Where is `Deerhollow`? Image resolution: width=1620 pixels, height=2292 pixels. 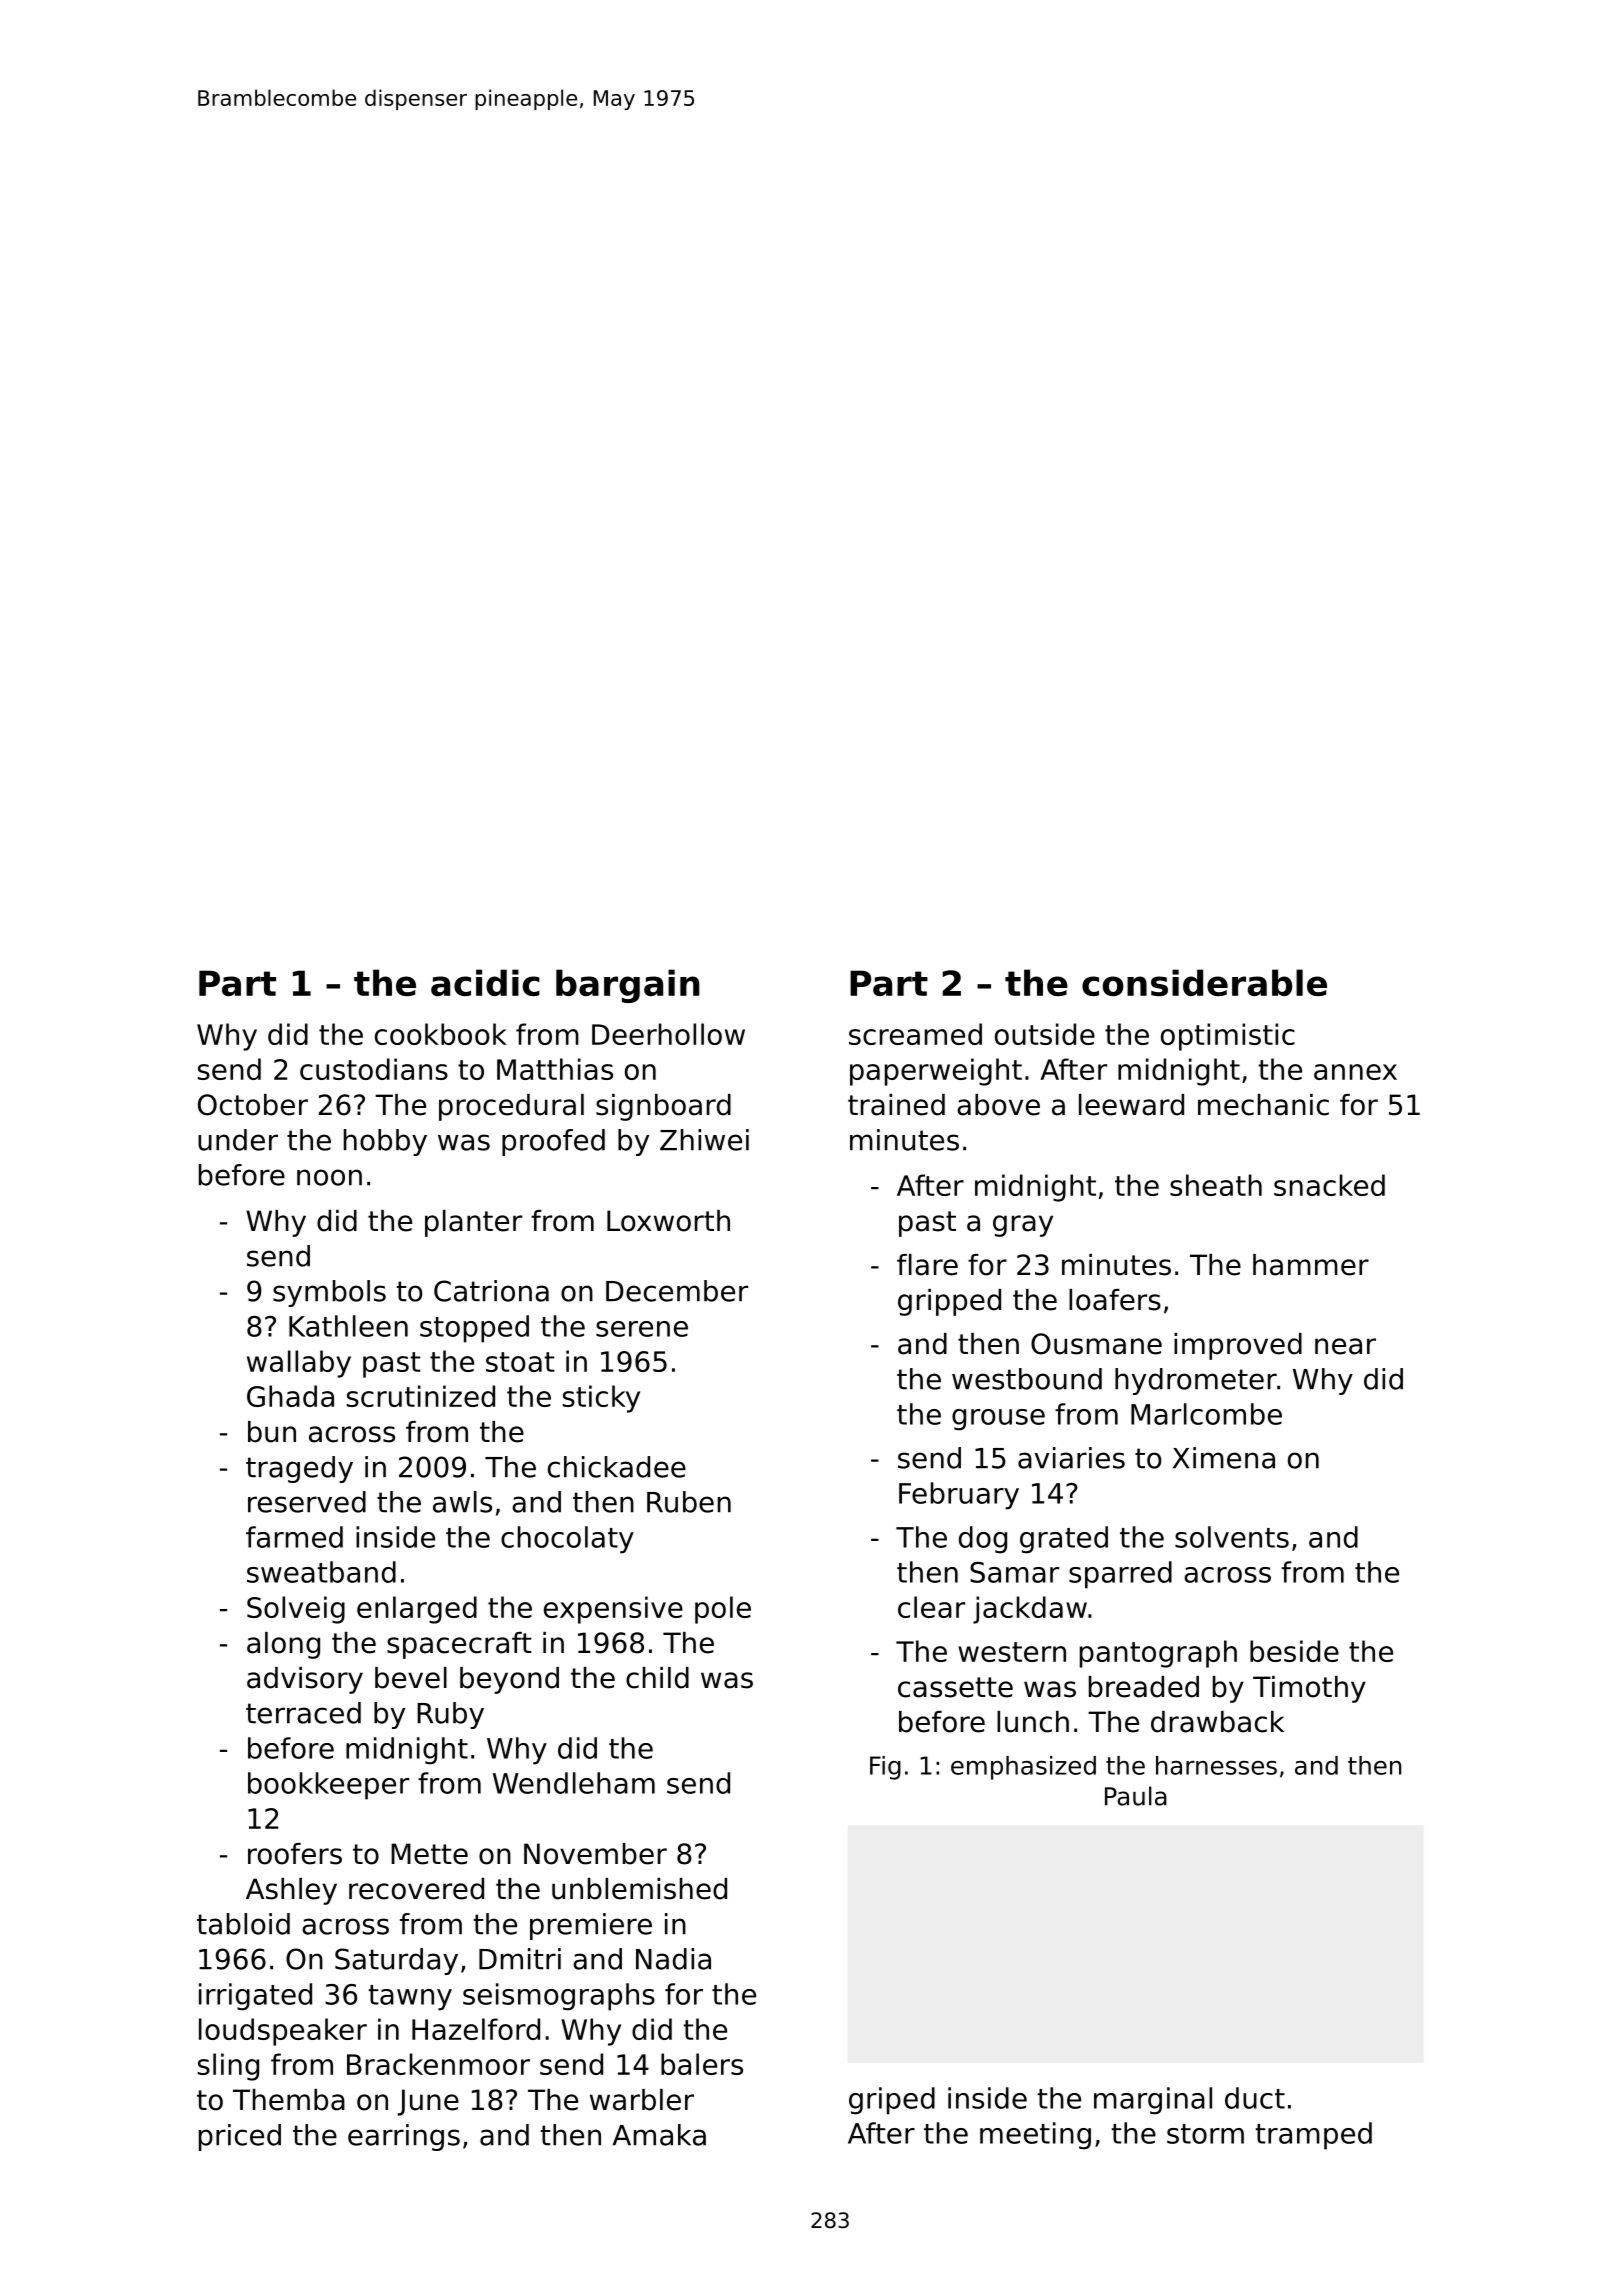 Deerhollow is located at coordinates (668, 1034).
